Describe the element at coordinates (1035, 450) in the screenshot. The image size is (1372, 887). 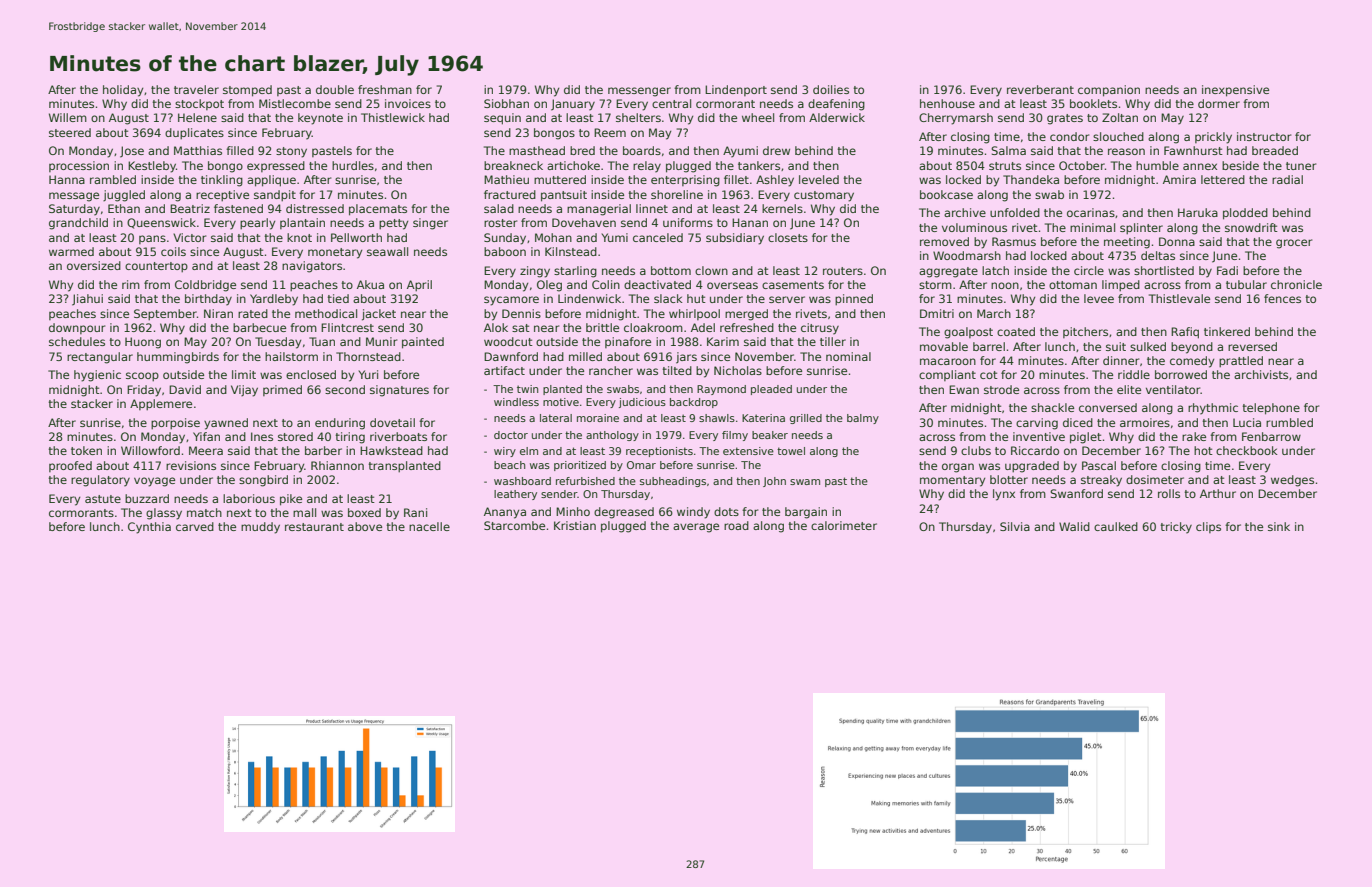
I see `Riccardo` at that location.
